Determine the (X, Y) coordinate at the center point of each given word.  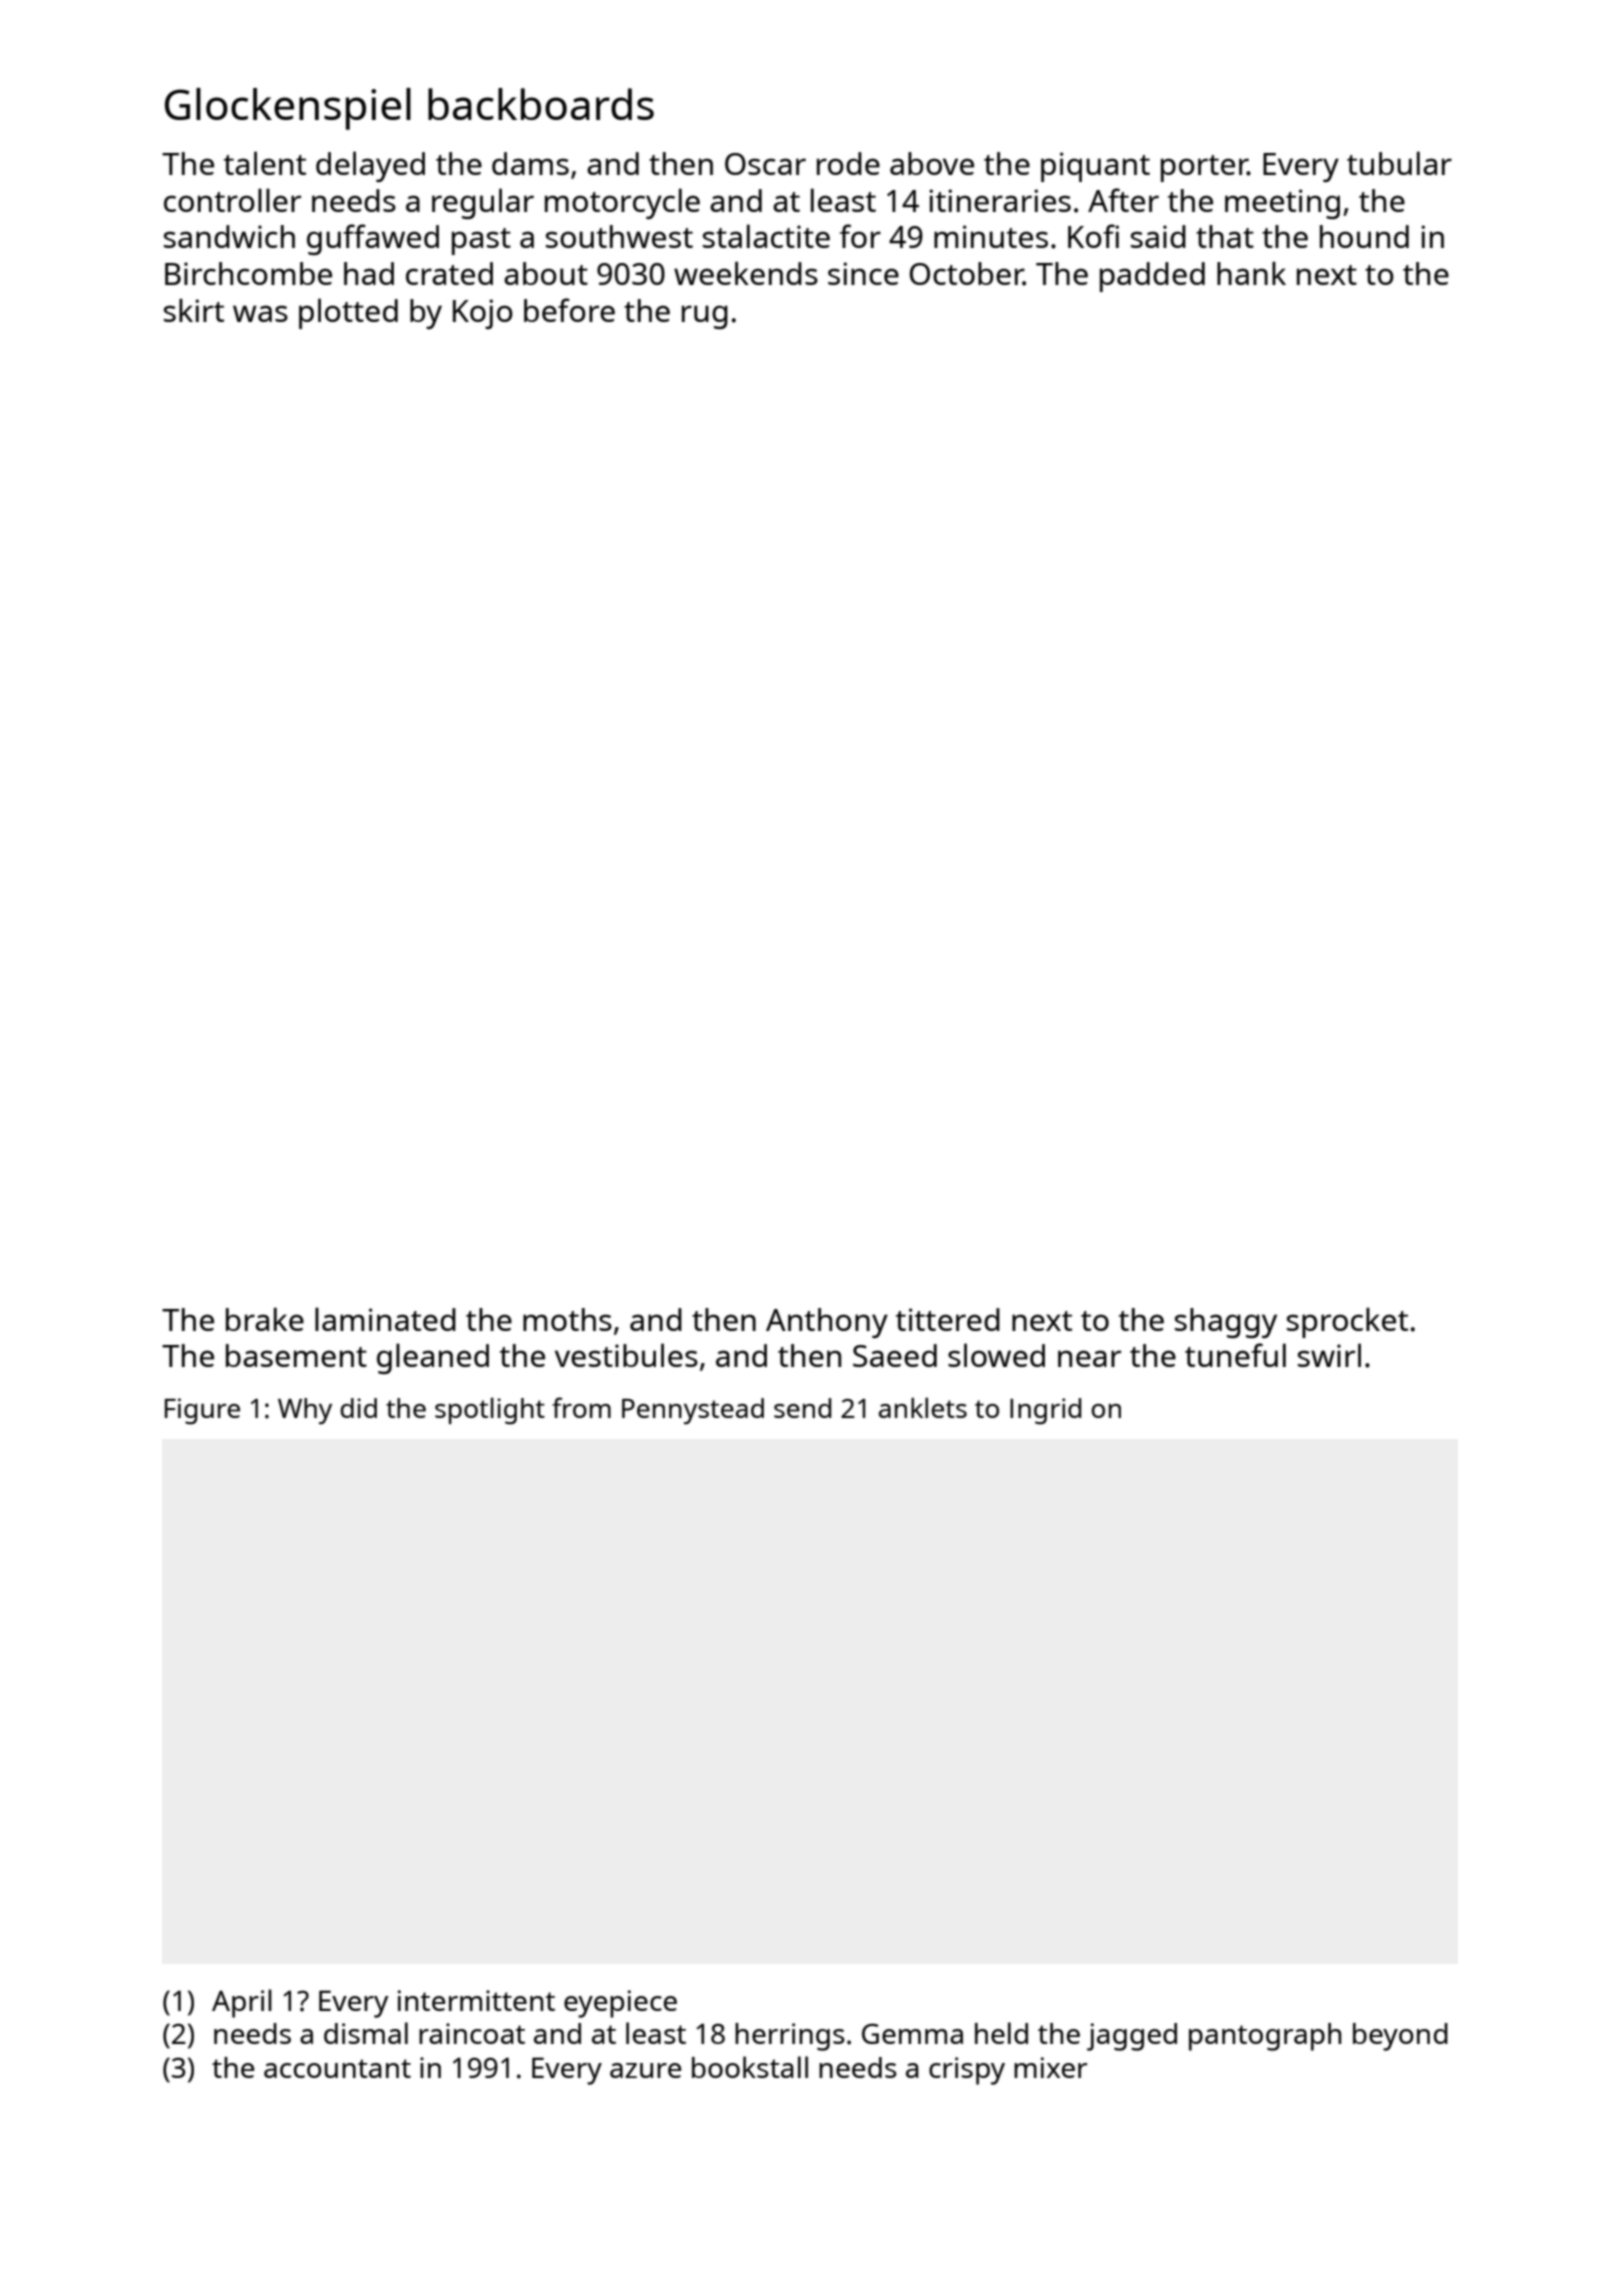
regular (483, 203)
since (863, 273)
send (802, 1408)
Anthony (827, 1323)
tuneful (1235, 1355)
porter (1204, 168)
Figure (202, 1411)
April (242, 2003)
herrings (790, 2037)
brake (265, 1319)
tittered (948, 1319)
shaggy (1226, 1323)
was (260, 313)
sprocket (1347, 1323)
